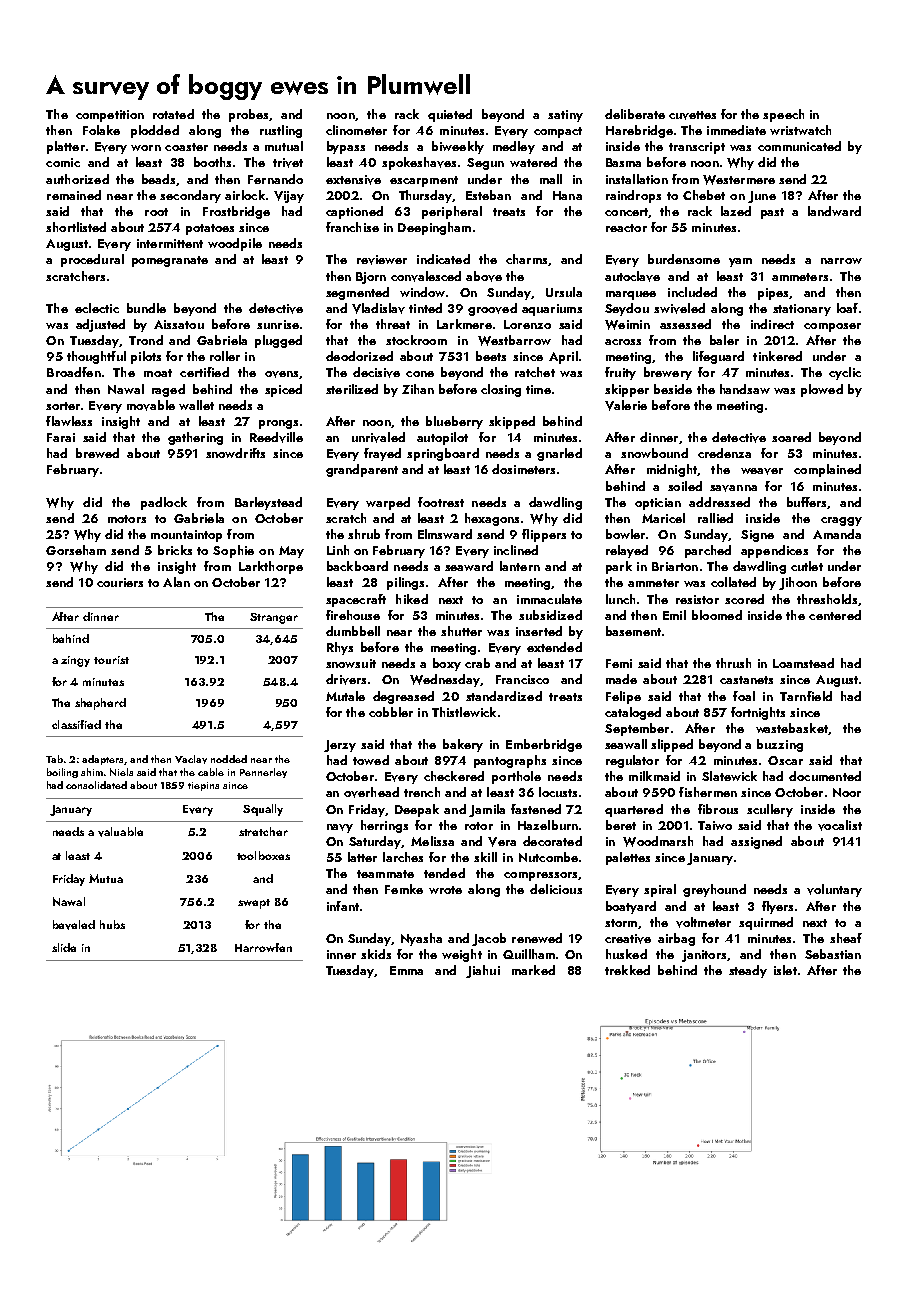 The image size is (908, 1316). What do you see at coordinates (173, 114) in the document?
I see `rotated` at bounding box center [173, 114].
